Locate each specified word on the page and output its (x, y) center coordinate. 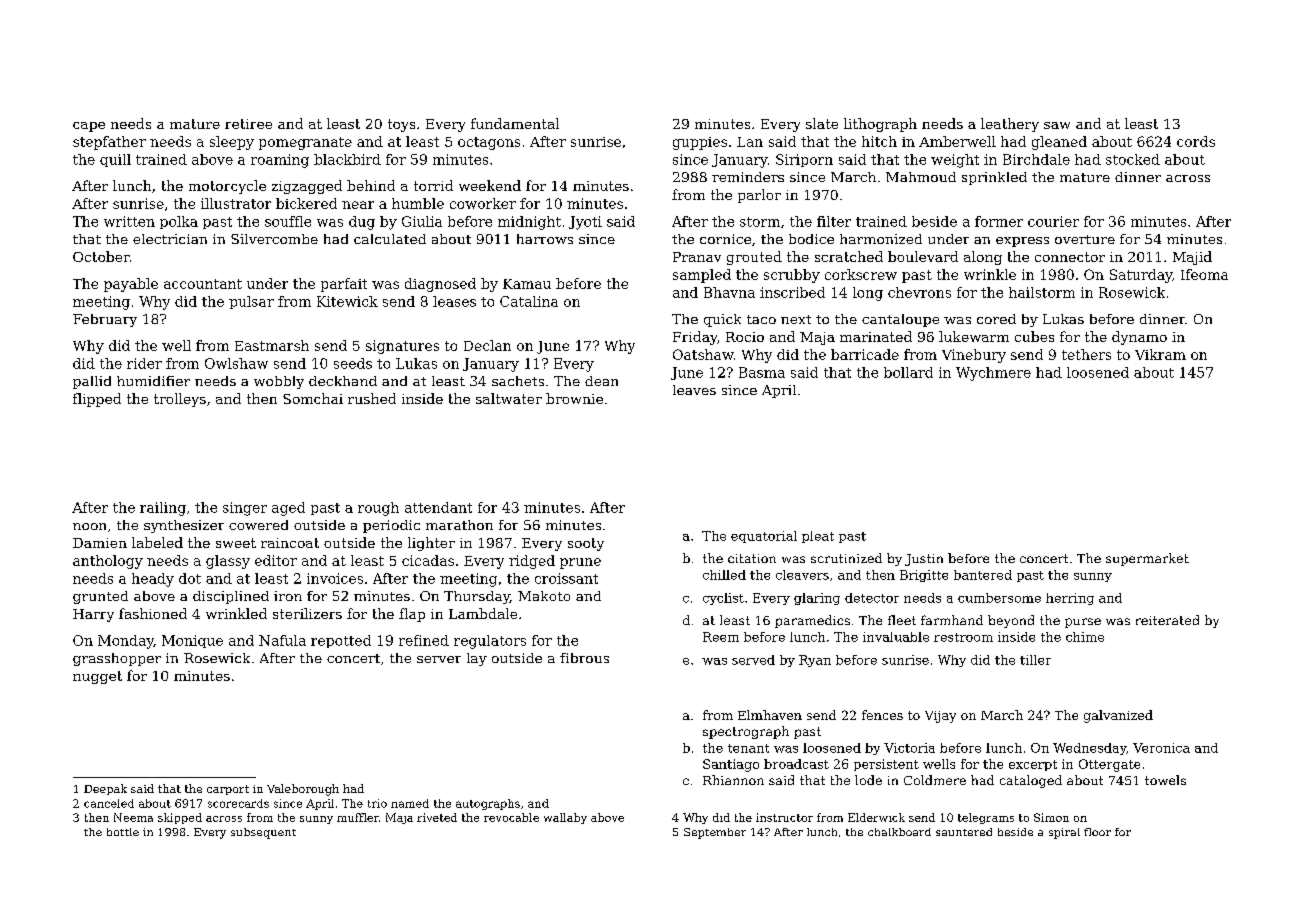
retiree (248, 124)
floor (1097, 832)
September (715, 833)
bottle (123, 832)
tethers (1086, 354)
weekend (490, 185)
